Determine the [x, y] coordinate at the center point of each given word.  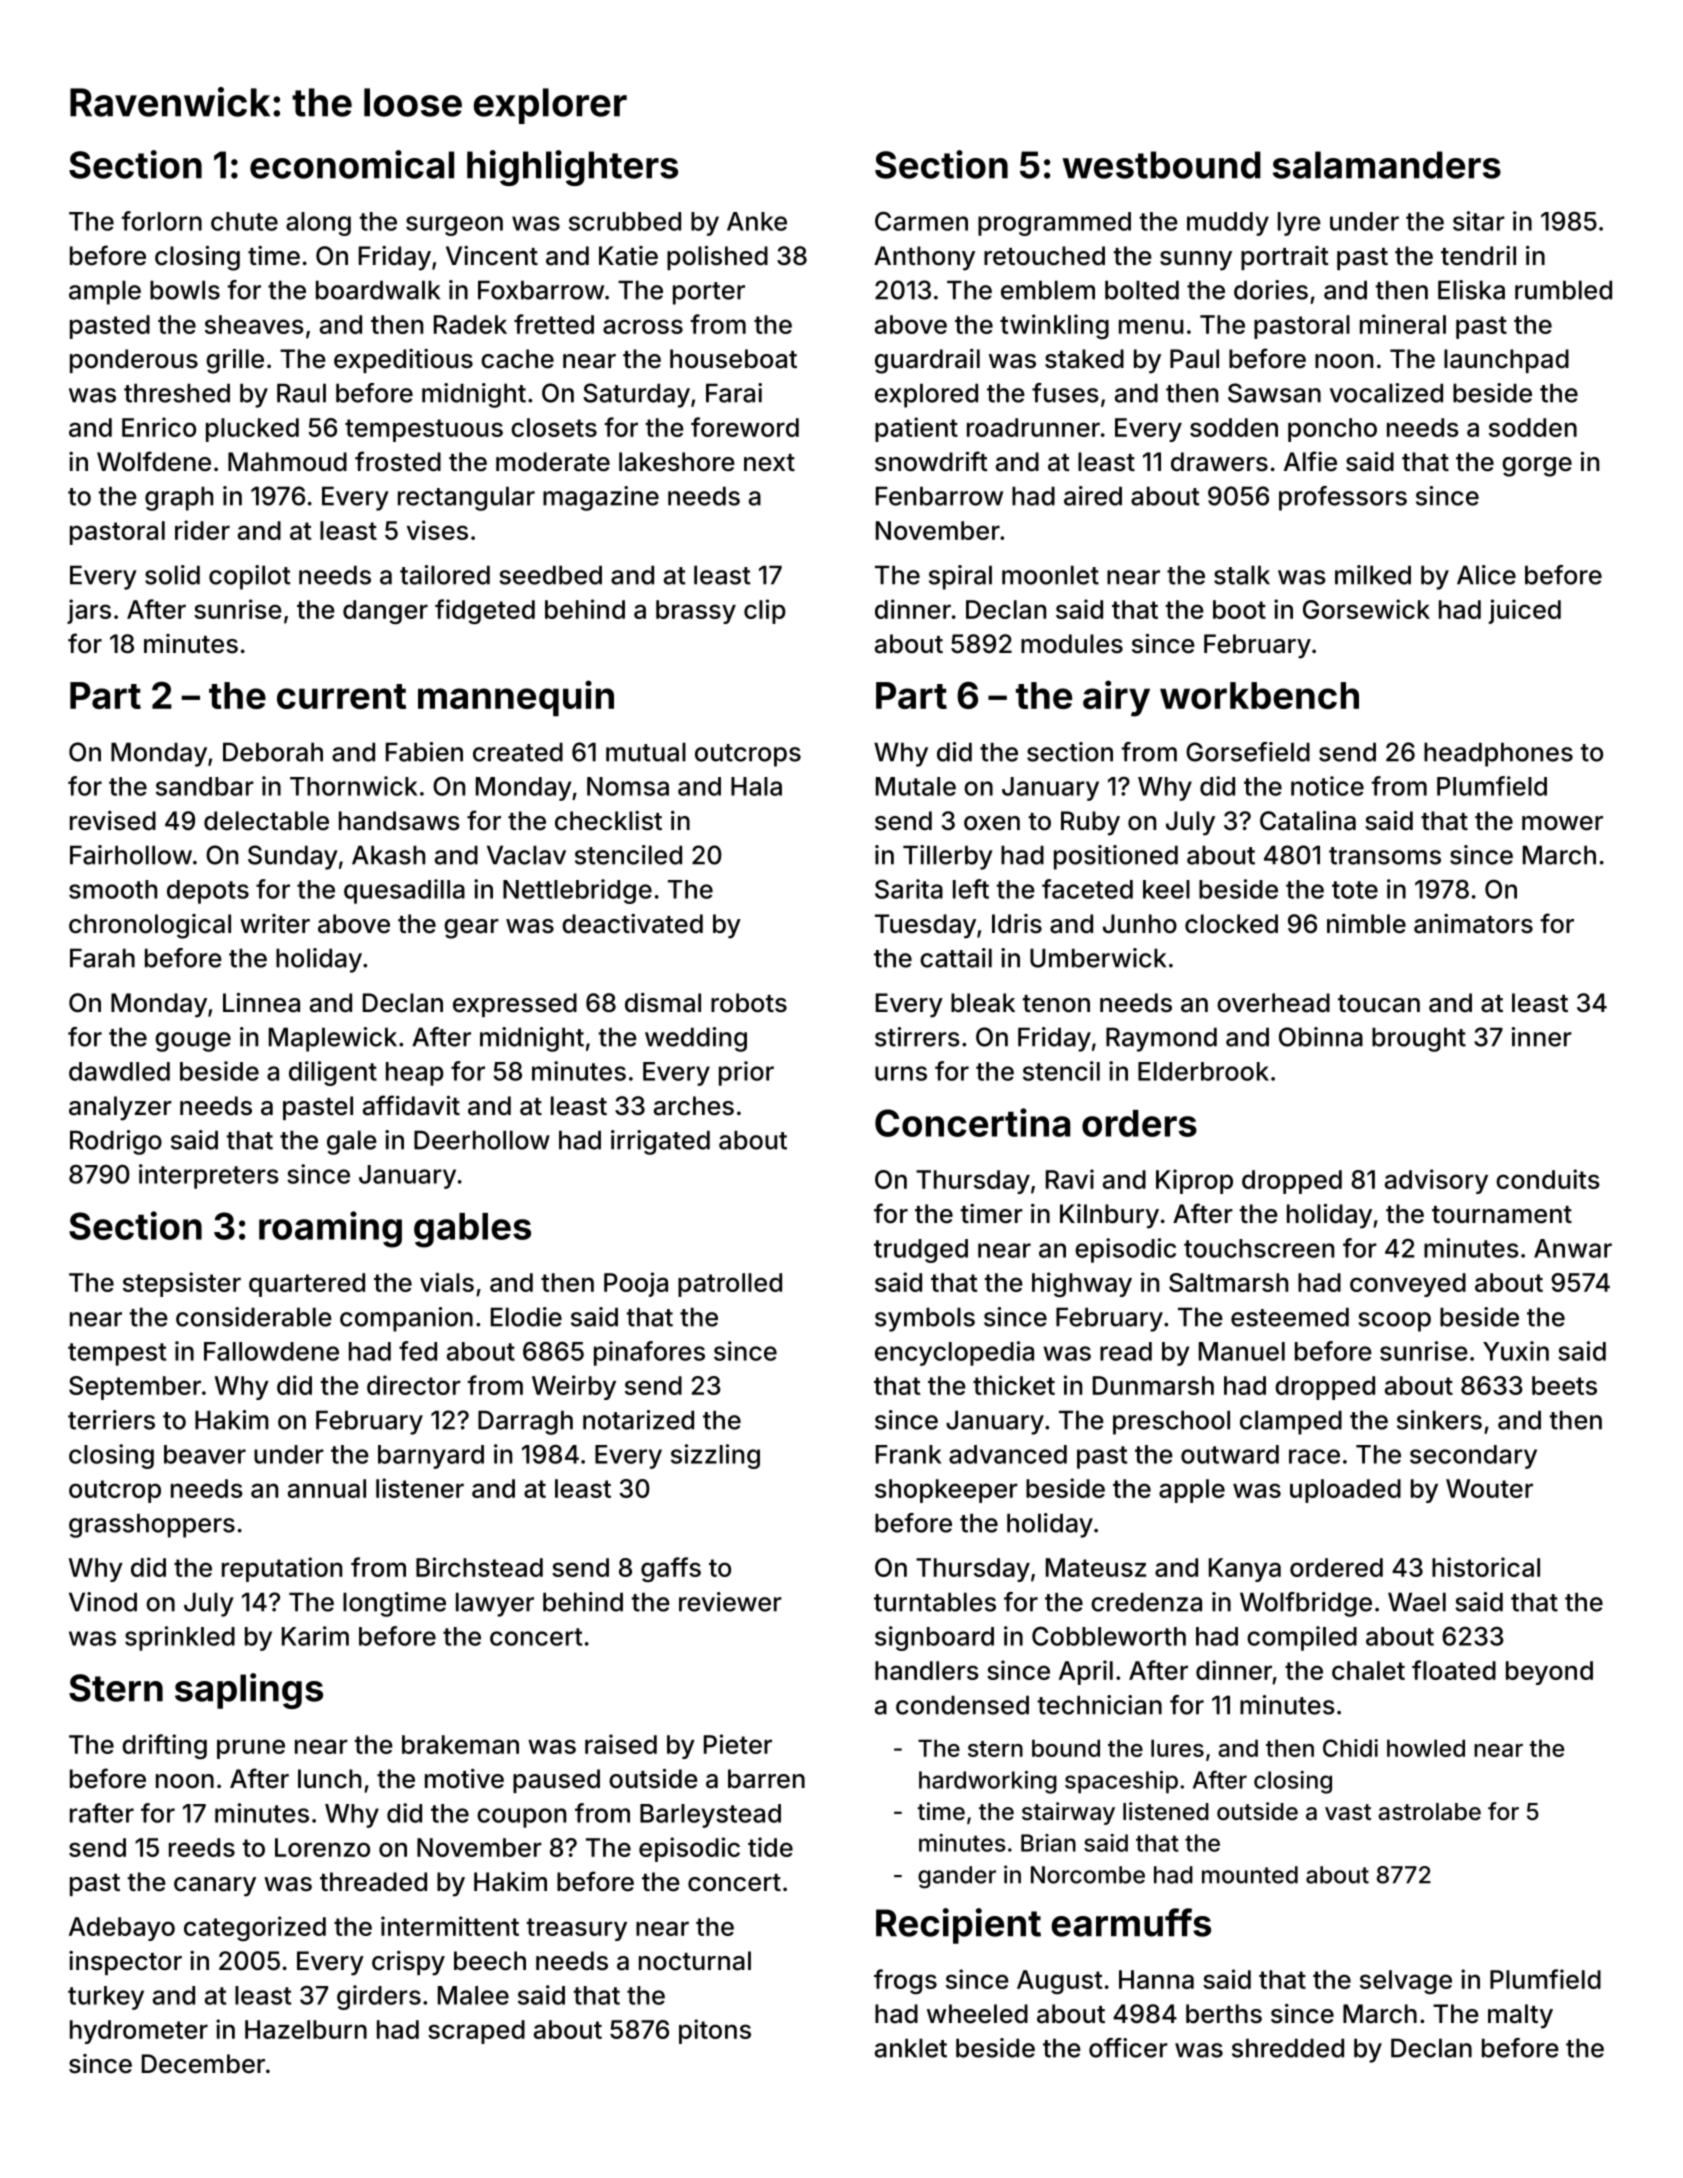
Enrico [159, 427]
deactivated [632, 924]
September [135, 1388]
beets [1564, 1385]
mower [1562, 823]
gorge [1537, 467]
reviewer [730, 1602]
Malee [473, 1995]
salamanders [1387, 165]
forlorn [161, 221]
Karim [315, 1636]
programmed [1054, 224]
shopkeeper [946, 1491]
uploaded [1345, 1491]
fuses [1065, 393]
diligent [333, 1073]
